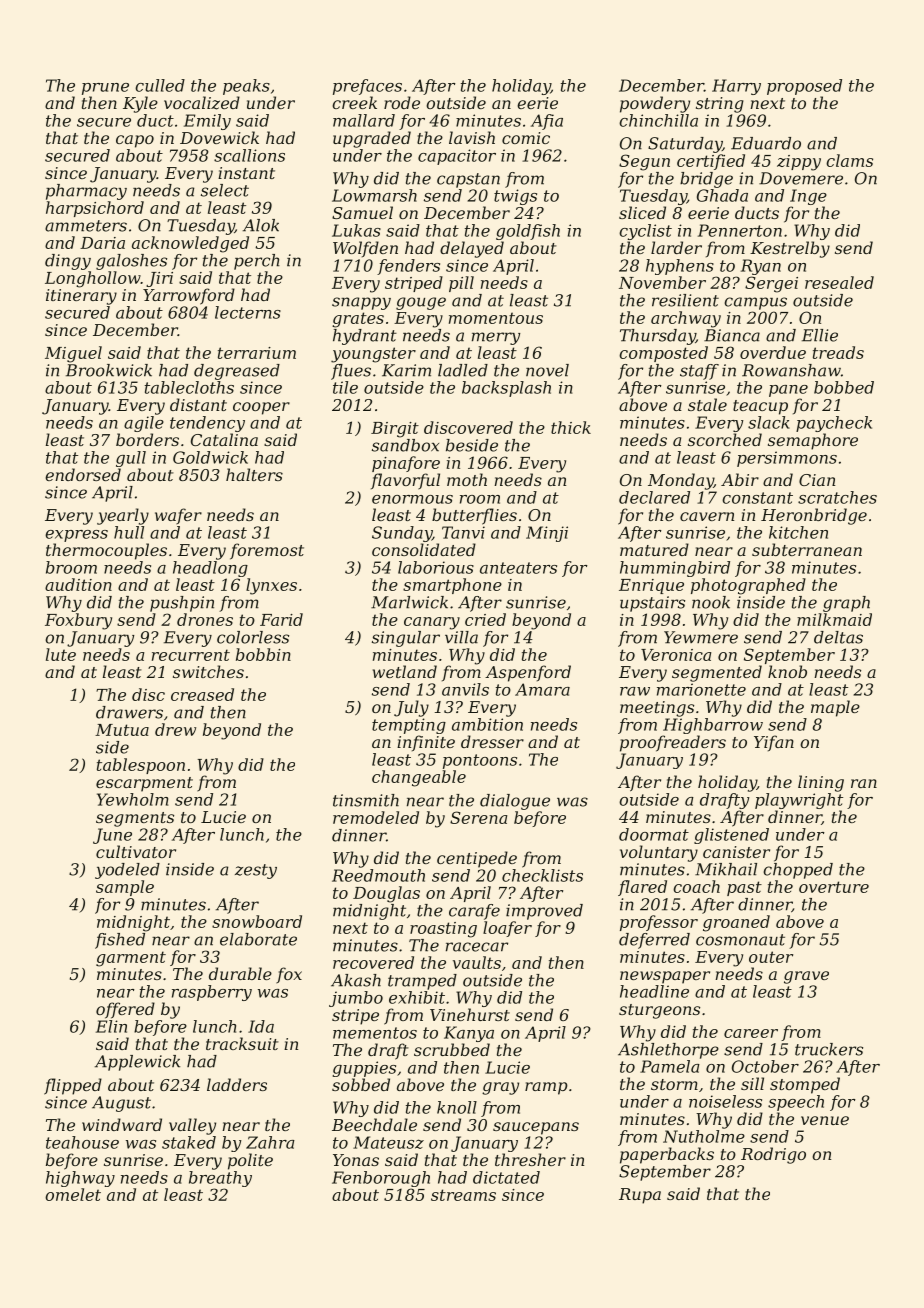 Image resolution: width=924 pixels, height=1308 pixels. What do you see at coordinates (242, 1043) in the document?
I see `tracksuit` at bounding box center [242, 1043].
